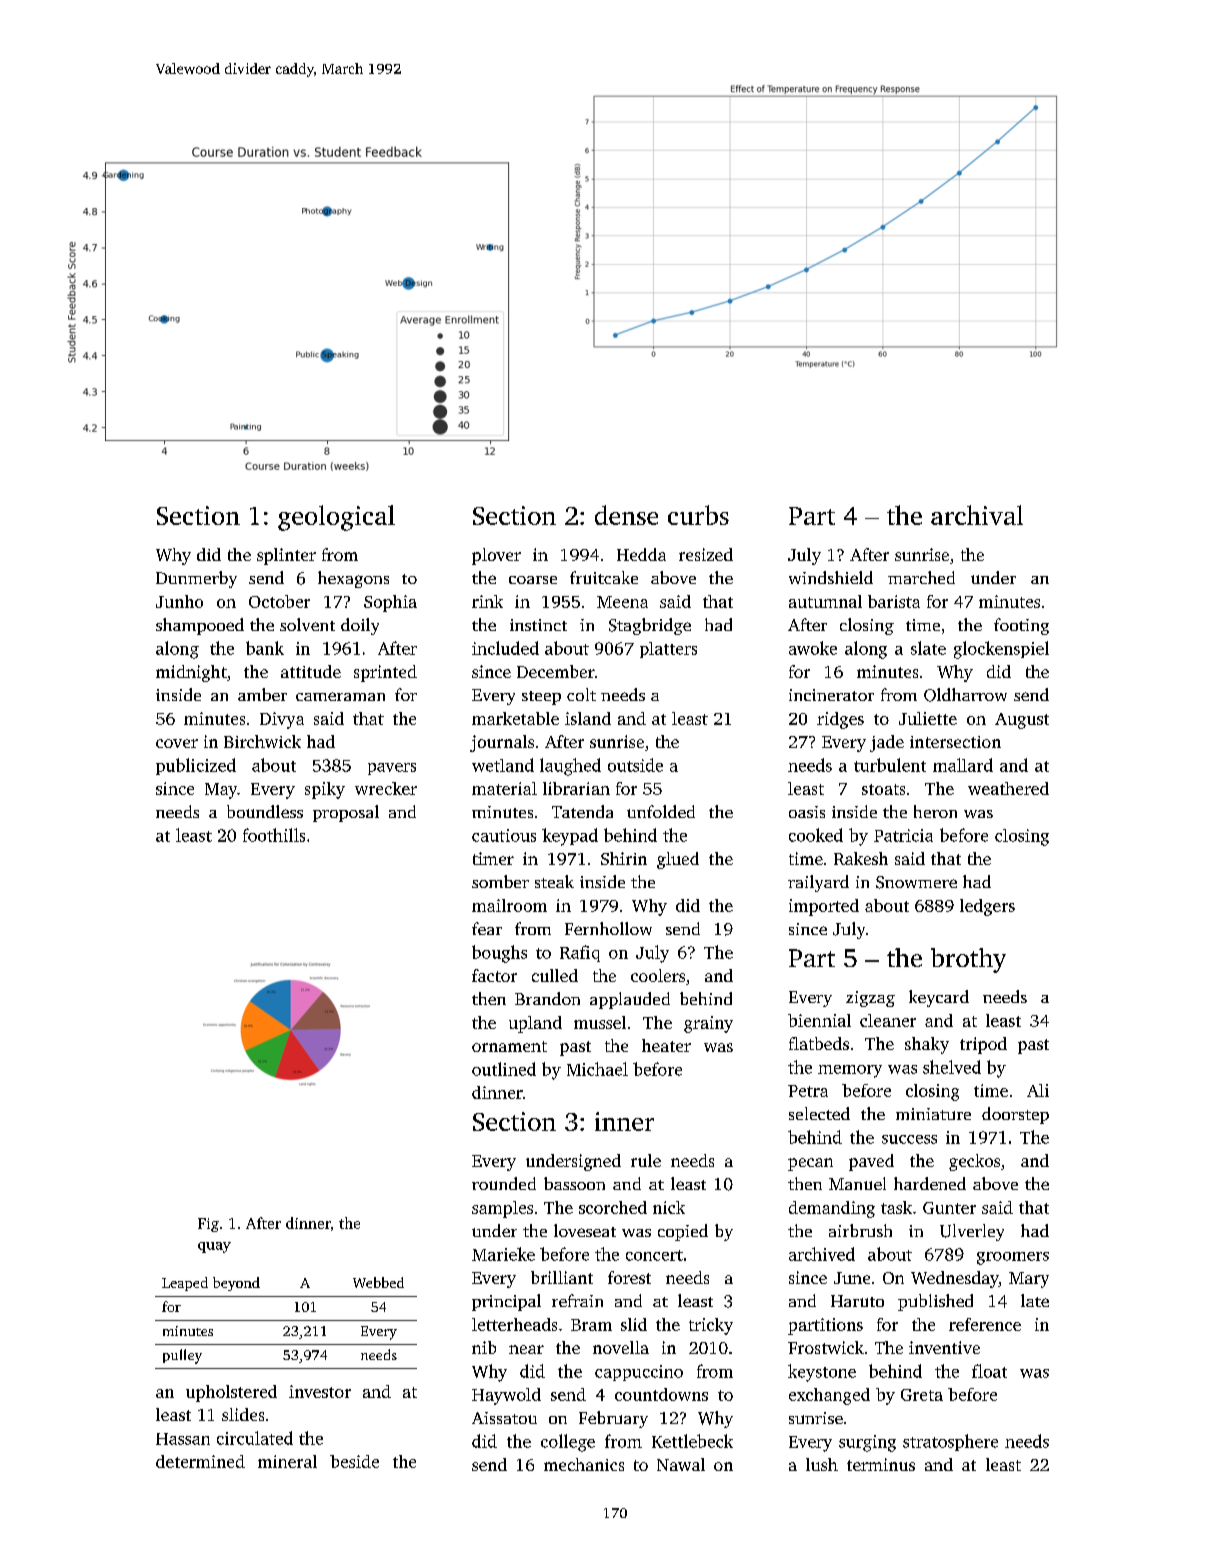 This page has height=1559, width=1205. Describe the element at coordinates (698, 515) in the page. I see `curbs` at that location.
